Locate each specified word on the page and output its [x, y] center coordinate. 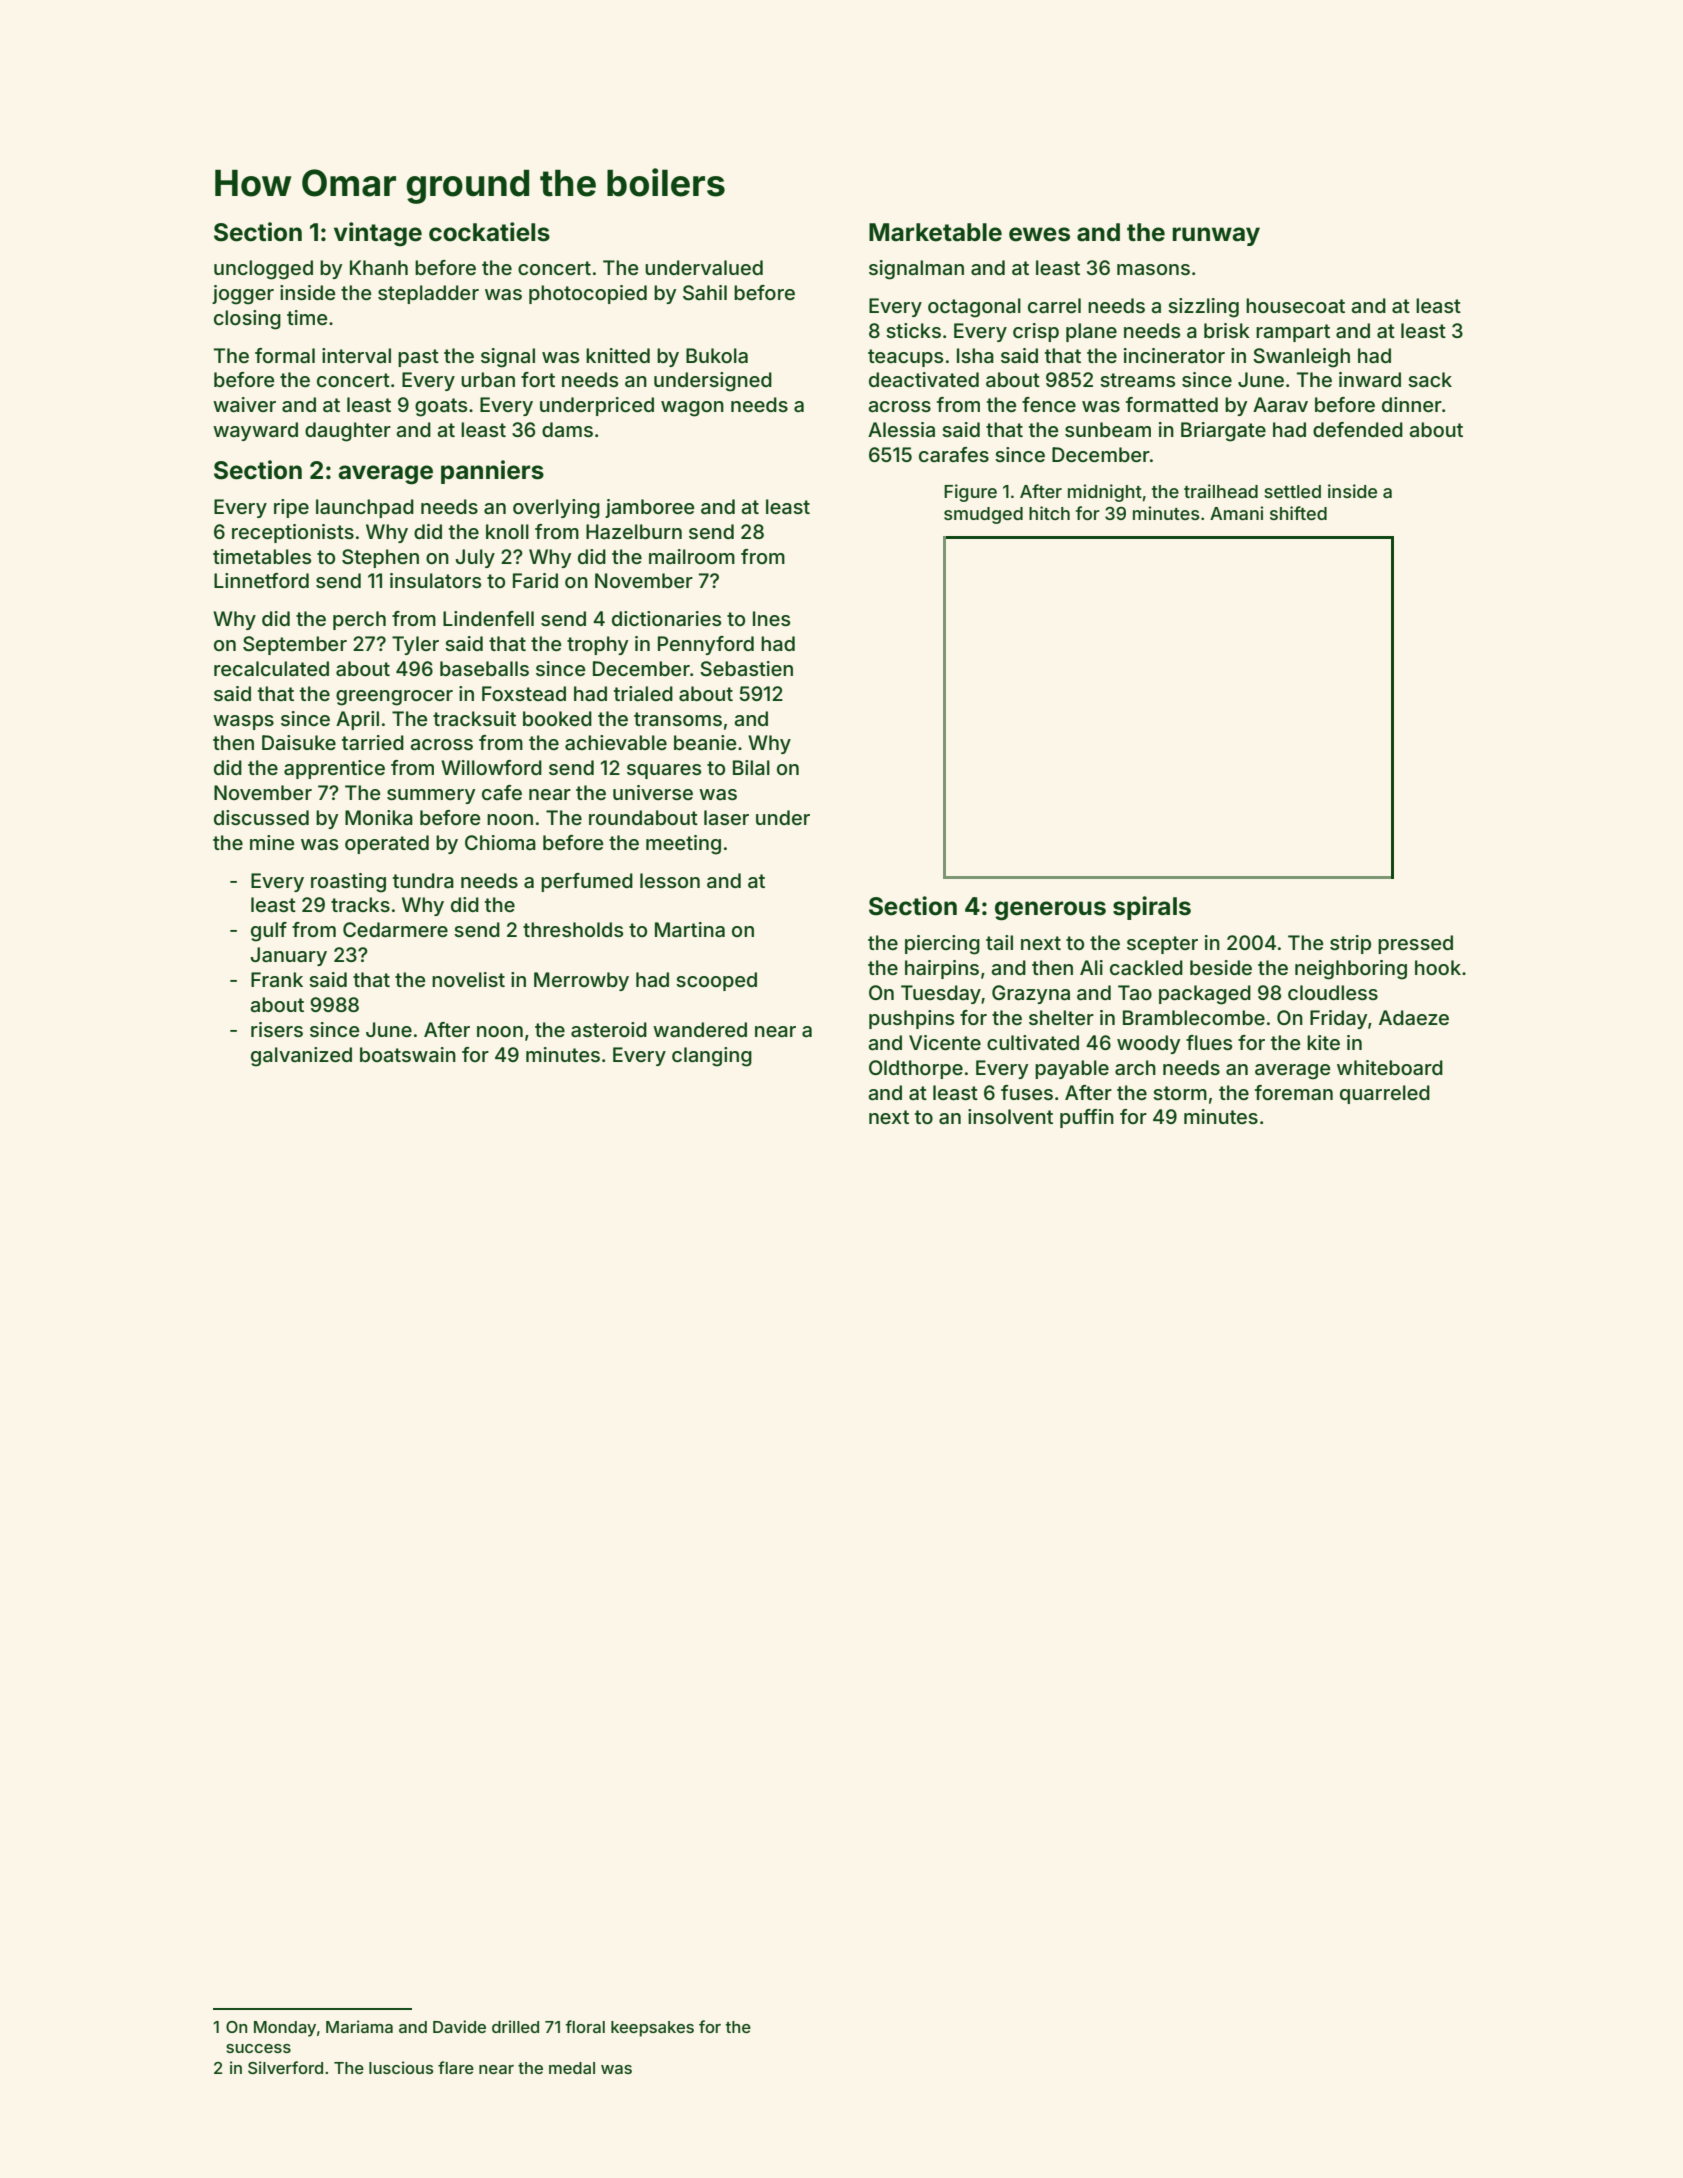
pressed [1415, 944]
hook [1438, 967]
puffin [1087, 1118]
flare [456, 2067]
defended [1358, 429]
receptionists [293, 533]
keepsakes [652, 2029]
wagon [692, 409]
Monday [285, 2029]
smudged [983, 515]
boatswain [408, 1055]
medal [572, 2068]
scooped [716, 981]
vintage [378, 234]
